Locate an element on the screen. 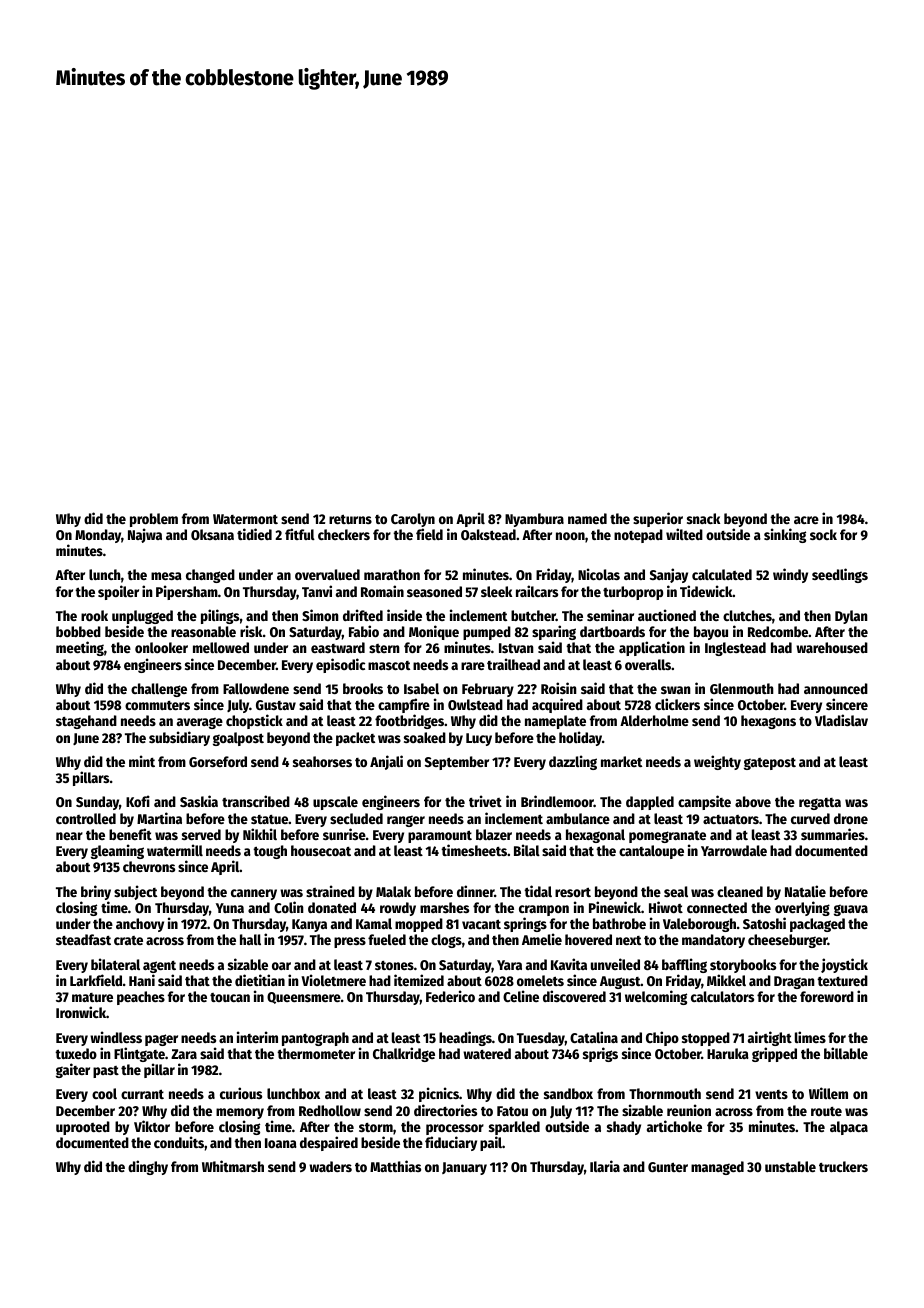  truckers is located at coordinates (843, 1166).
